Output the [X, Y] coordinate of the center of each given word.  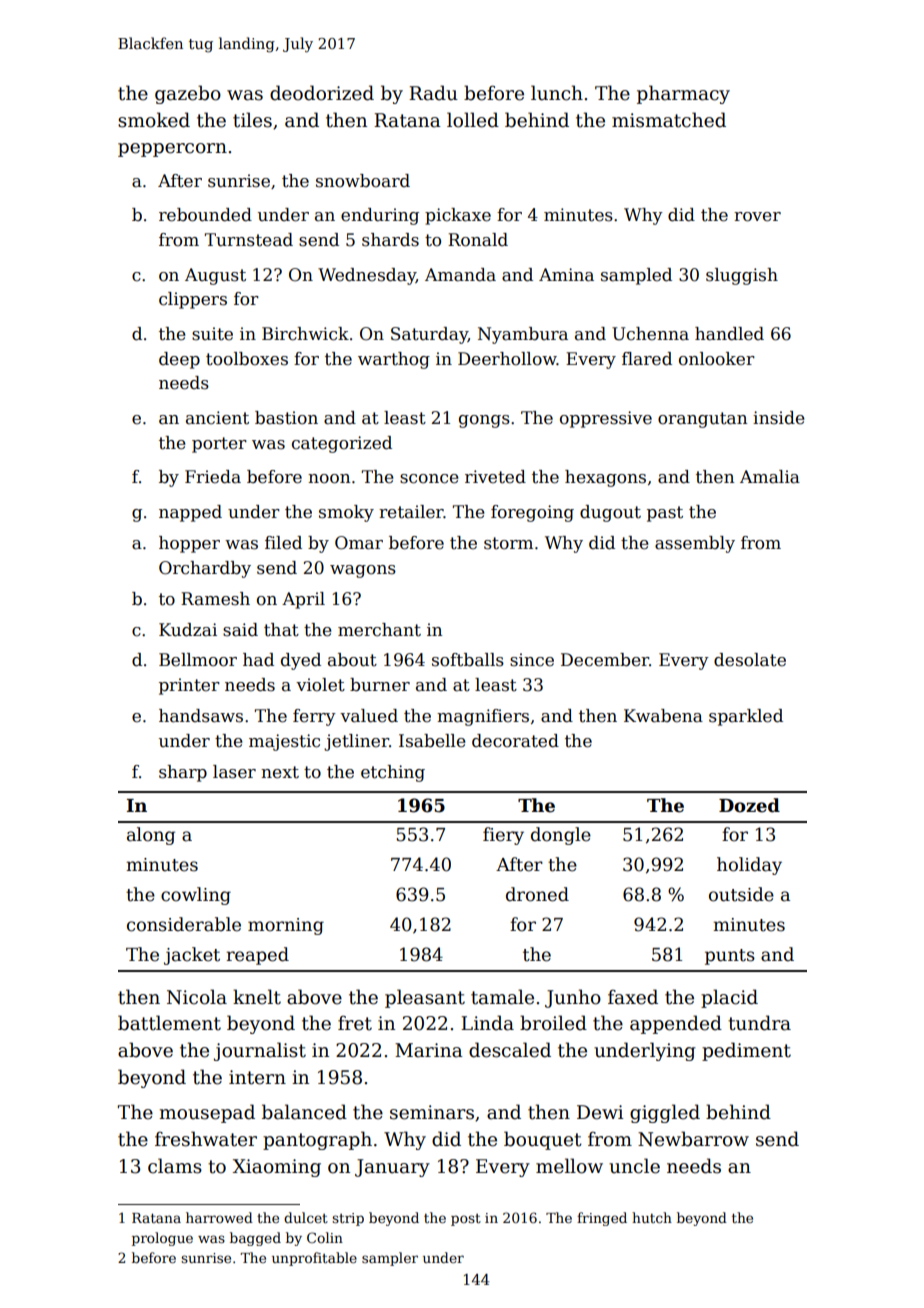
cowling [196, 896]
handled [729, 334]
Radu [433, 93]
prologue [162, 1239]
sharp [183, 773]
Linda [487, 1023]
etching [393, 773]
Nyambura [523, 335]
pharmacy [683, 94]
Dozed [749, 805]
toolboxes [247, 359]
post [466, 1220]
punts [730, 957]
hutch [652, 1217]
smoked [154, 120]
